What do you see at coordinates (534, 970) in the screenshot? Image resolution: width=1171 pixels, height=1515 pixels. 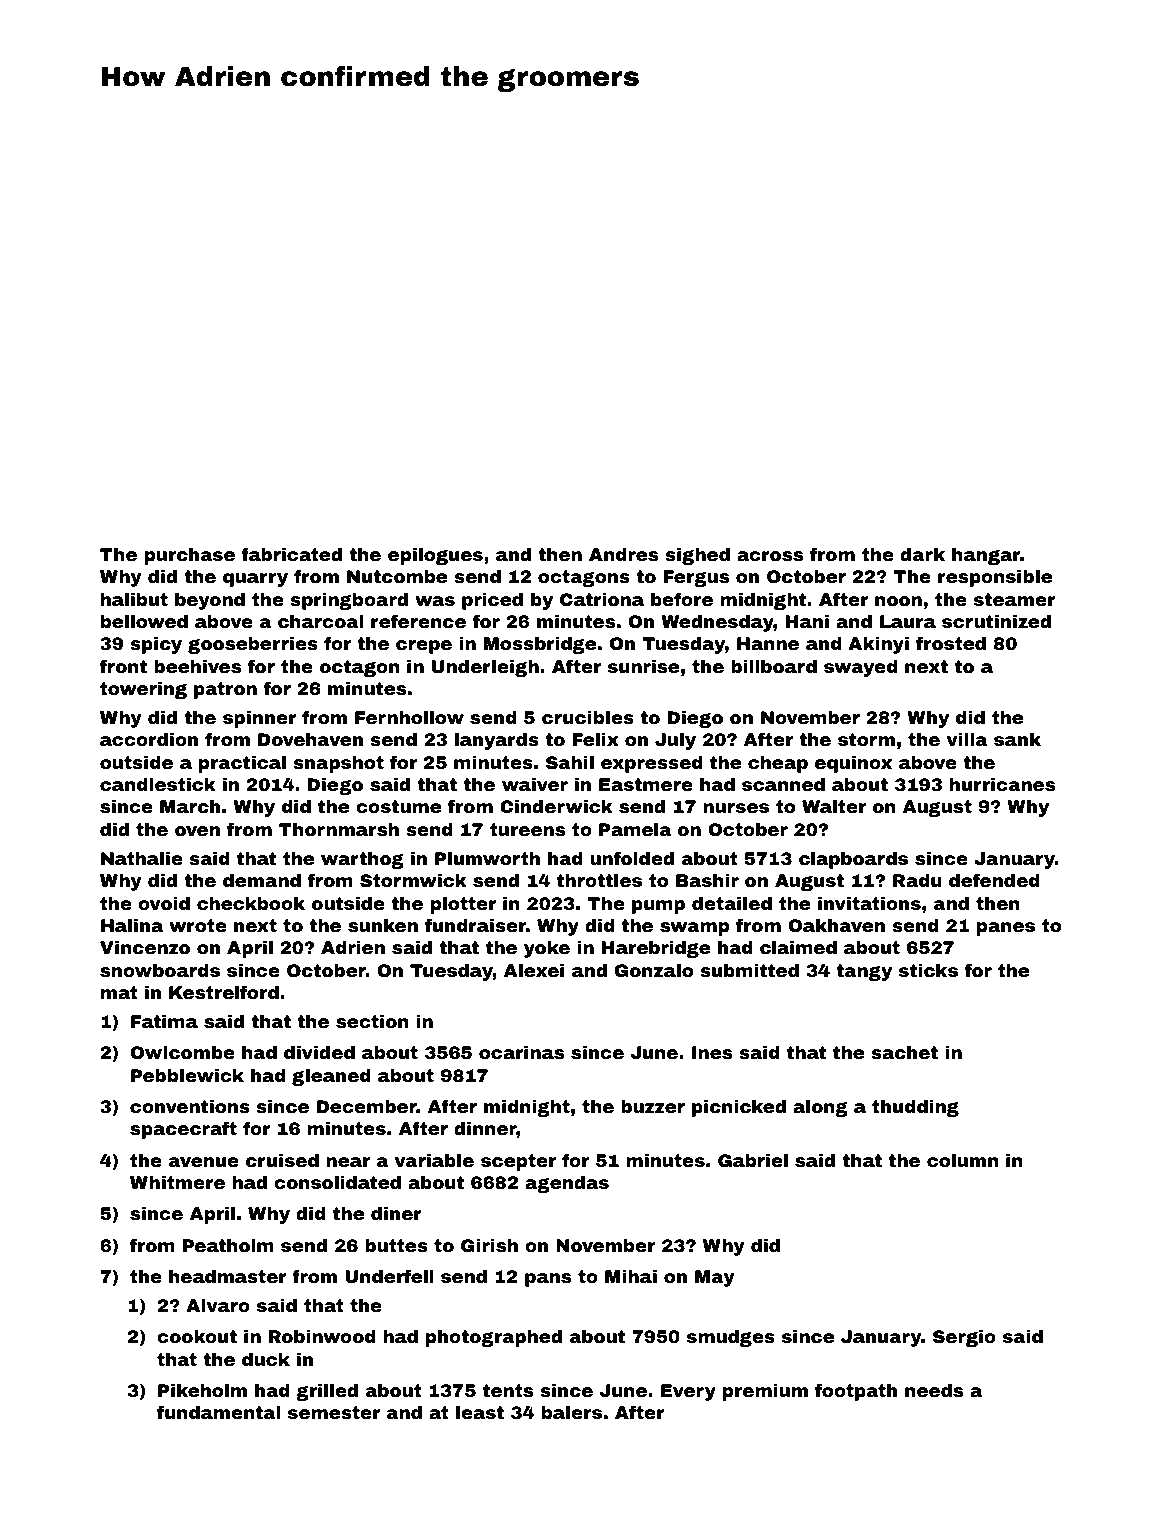 I see `Alexei` at bounding box center [534, 970].
